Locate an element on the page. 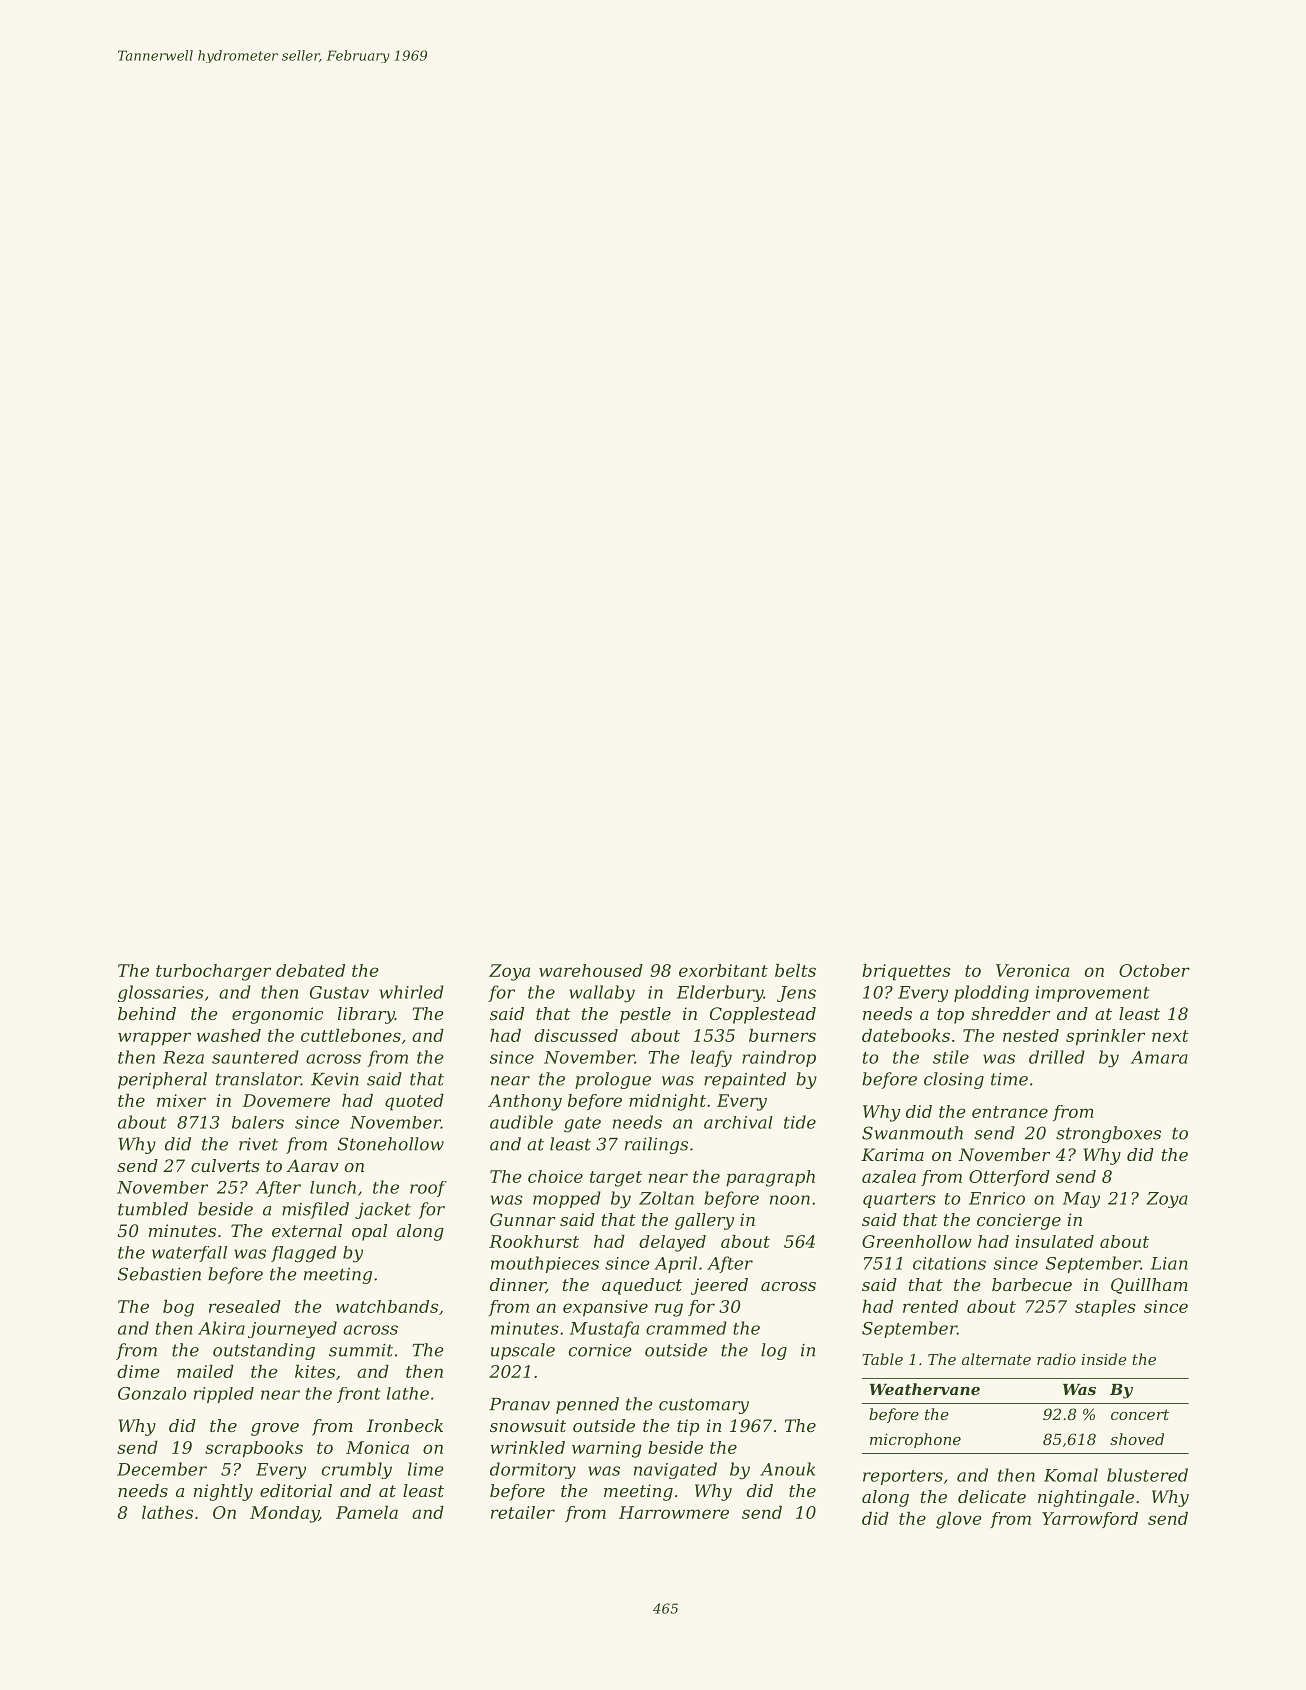 Image resolution: width=1306 pixels, height=1690 pixels. Akira is located at coordinates (221, 1328).
